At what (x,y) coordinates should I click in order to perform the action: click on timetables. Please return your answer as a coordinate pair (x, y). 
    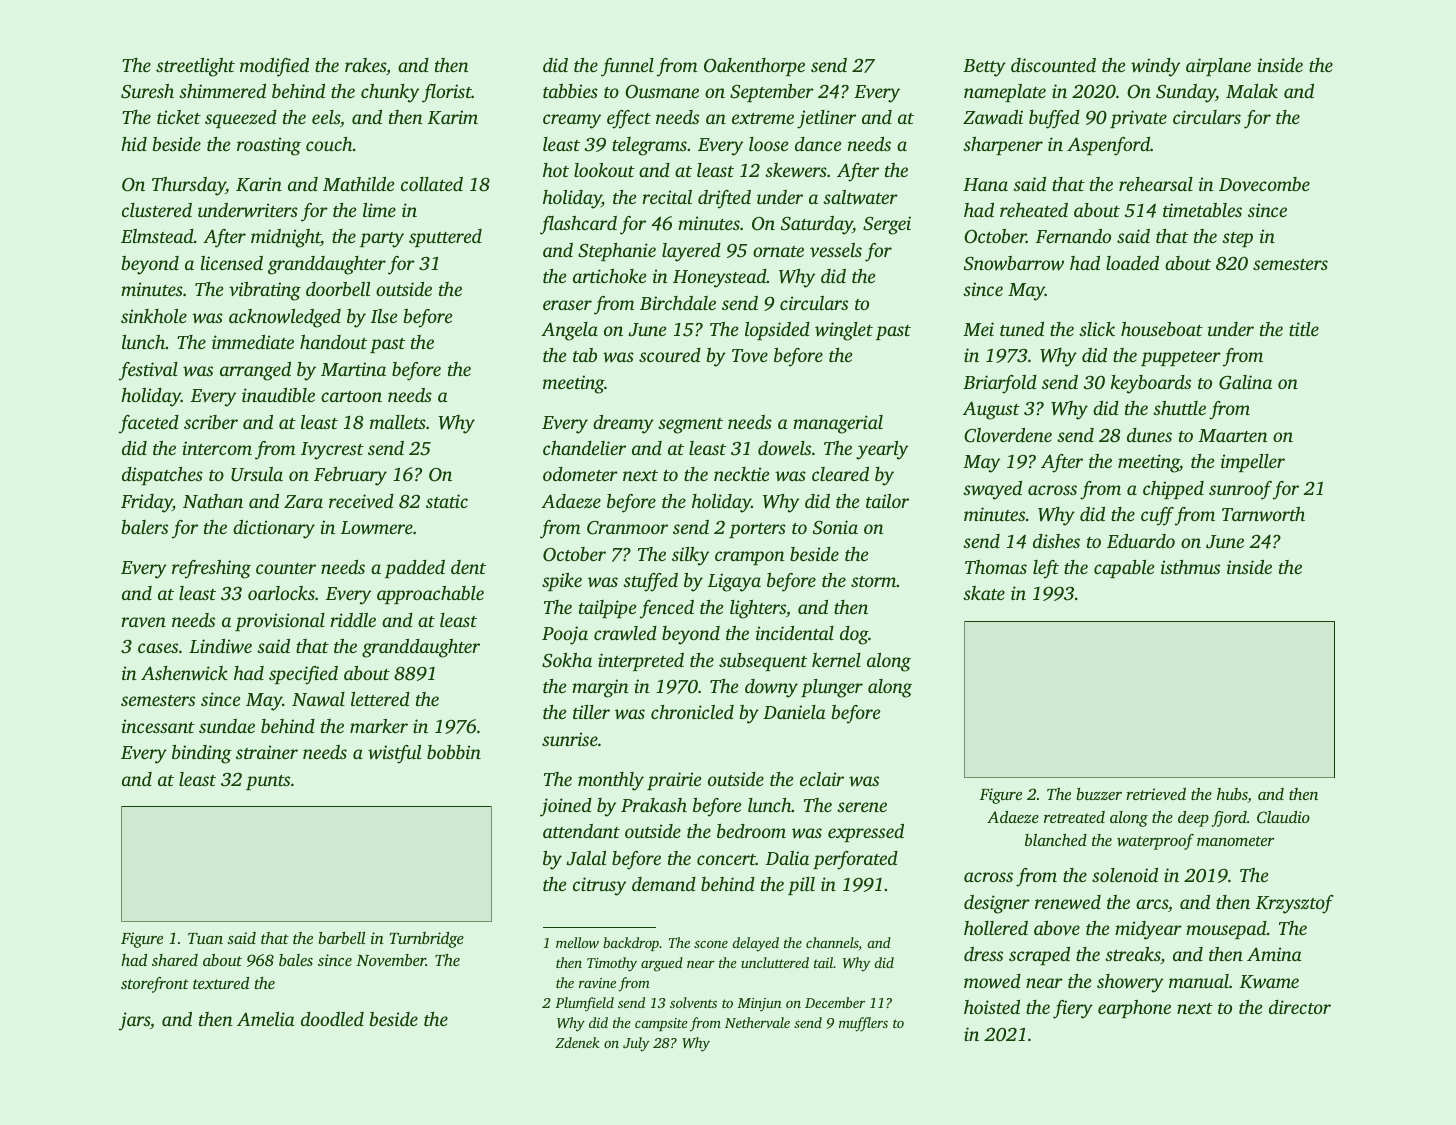
    Looking at the image, I should click on (1202, 210).
